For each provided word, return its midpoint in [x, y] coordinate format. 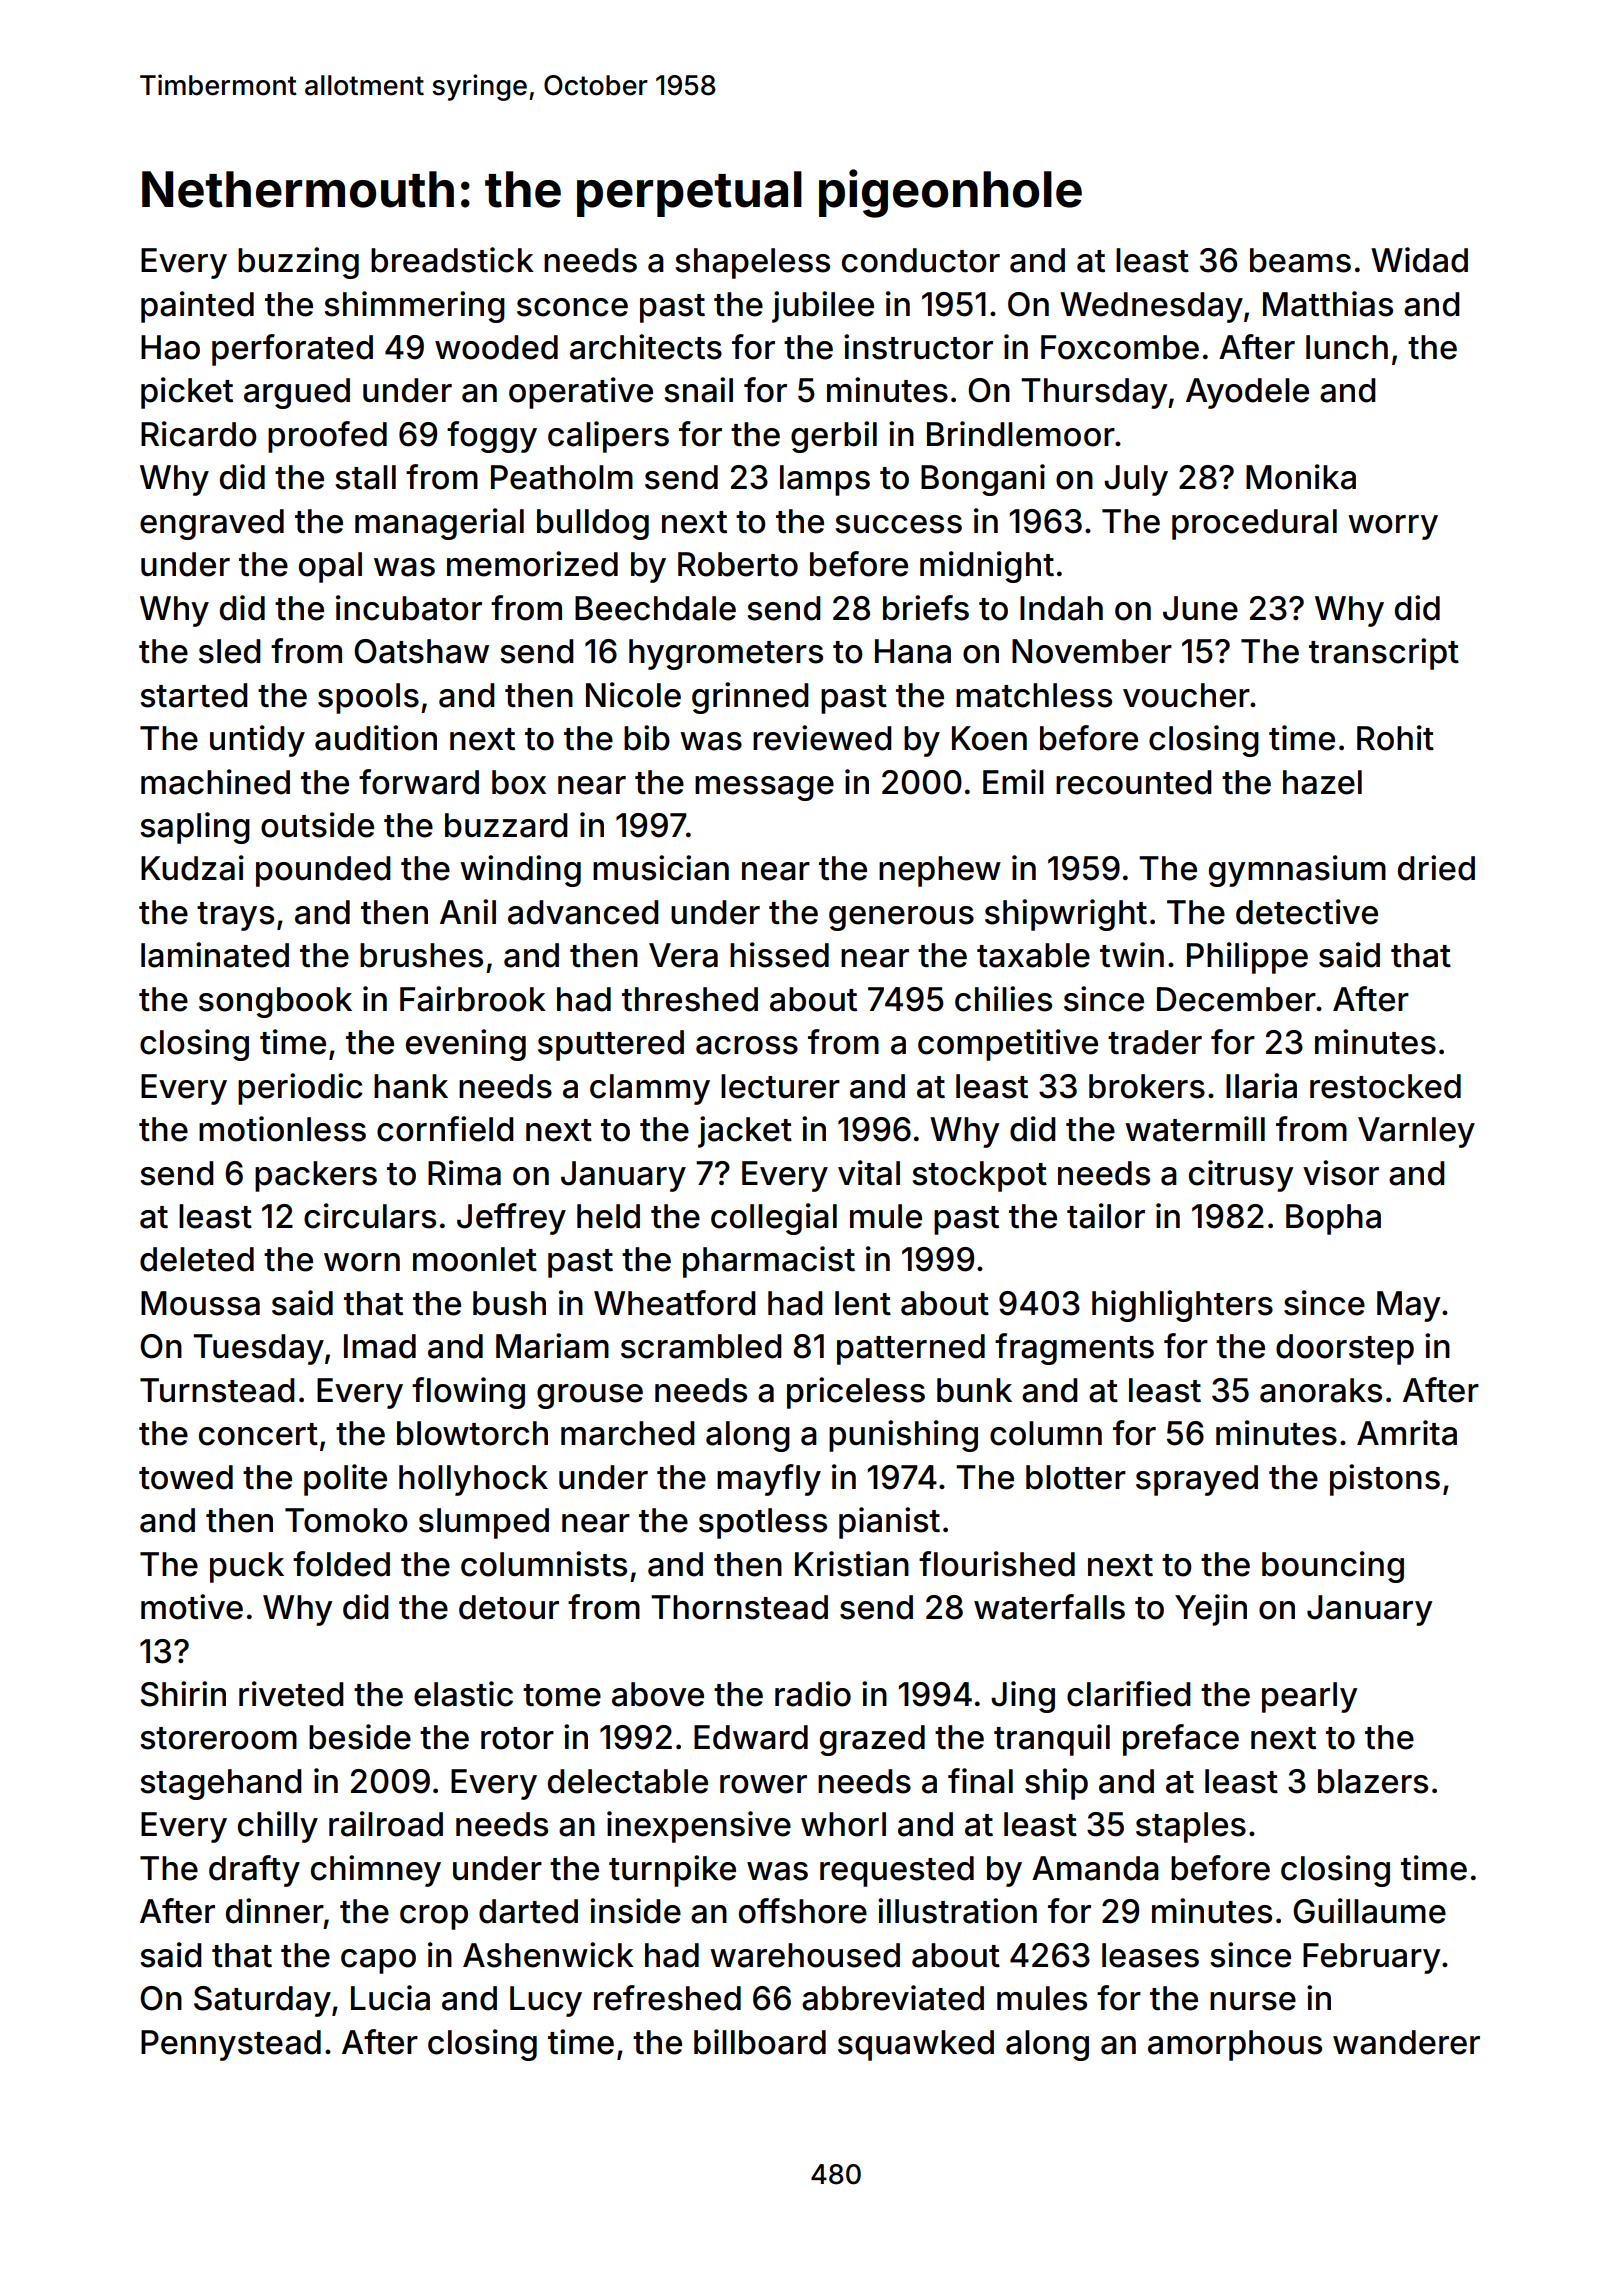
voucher [1186, 695]
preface [1181, 1740]
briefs [926, 608]
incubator [409, 608]
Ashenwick [548, 1955]
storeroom [218, 1738]
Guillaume [1369, 1911]
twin [1132, 954]
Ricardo [199, 434]
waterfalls [1049, 1607]
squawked [916, 2045]
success [898, 524]
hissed [779, 955]
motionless [282, 1129]
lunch [1347, 347]
